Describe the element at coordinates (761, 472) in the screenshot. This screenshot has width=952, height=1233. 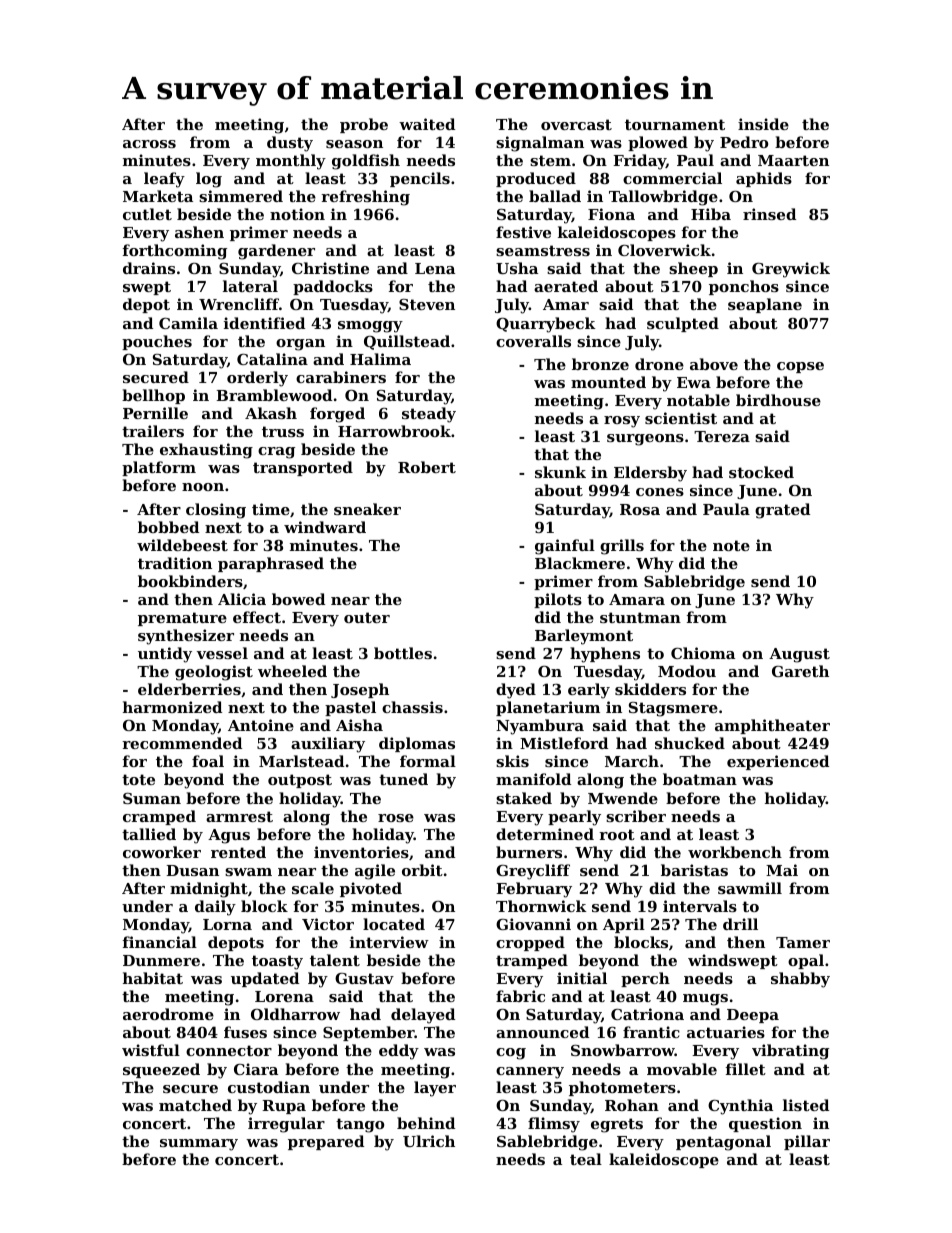
I see `stocked` at that location.
